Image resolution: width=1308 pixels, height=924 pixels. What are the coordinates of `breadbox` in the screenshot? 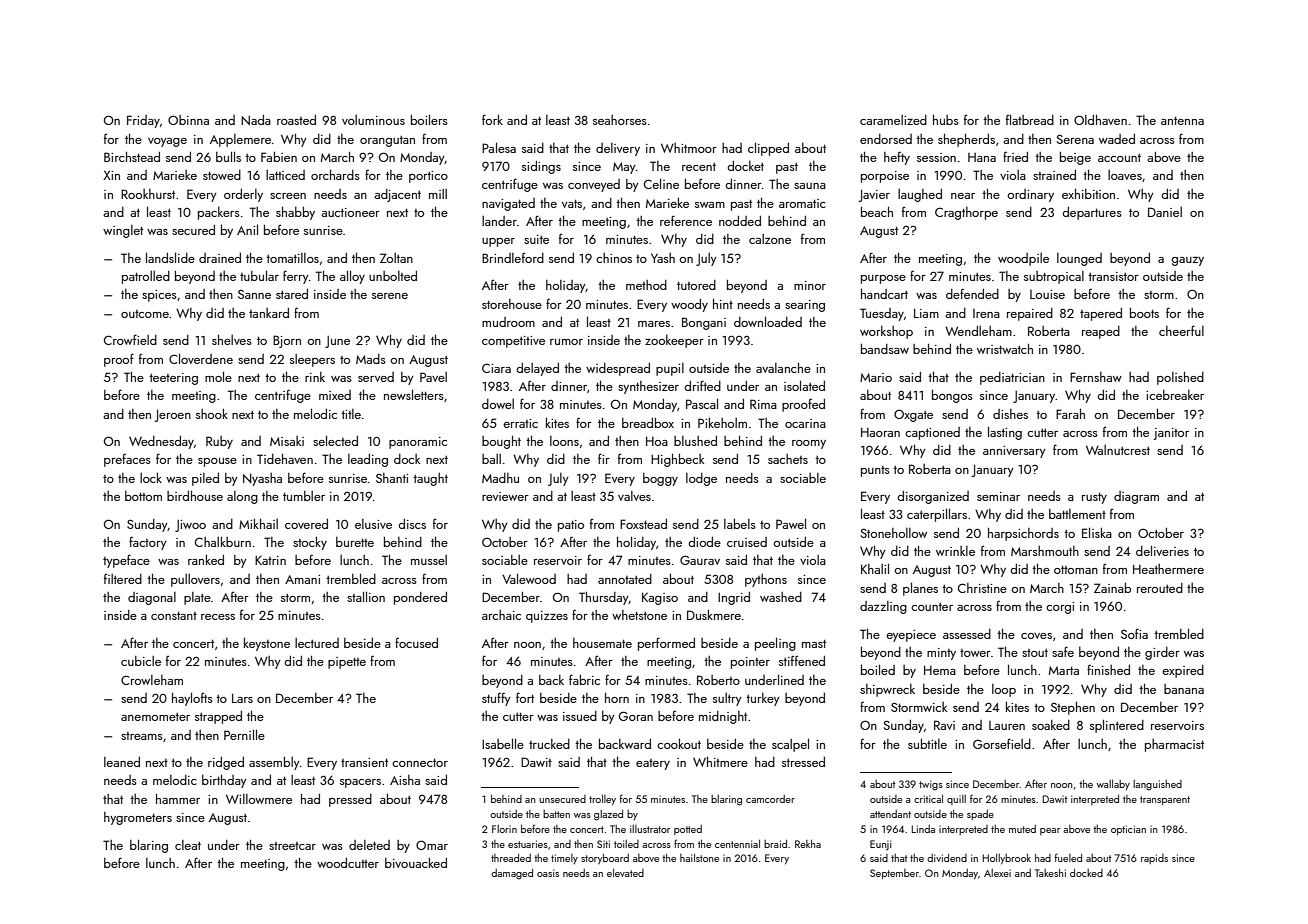 It's located at (648, 423).
